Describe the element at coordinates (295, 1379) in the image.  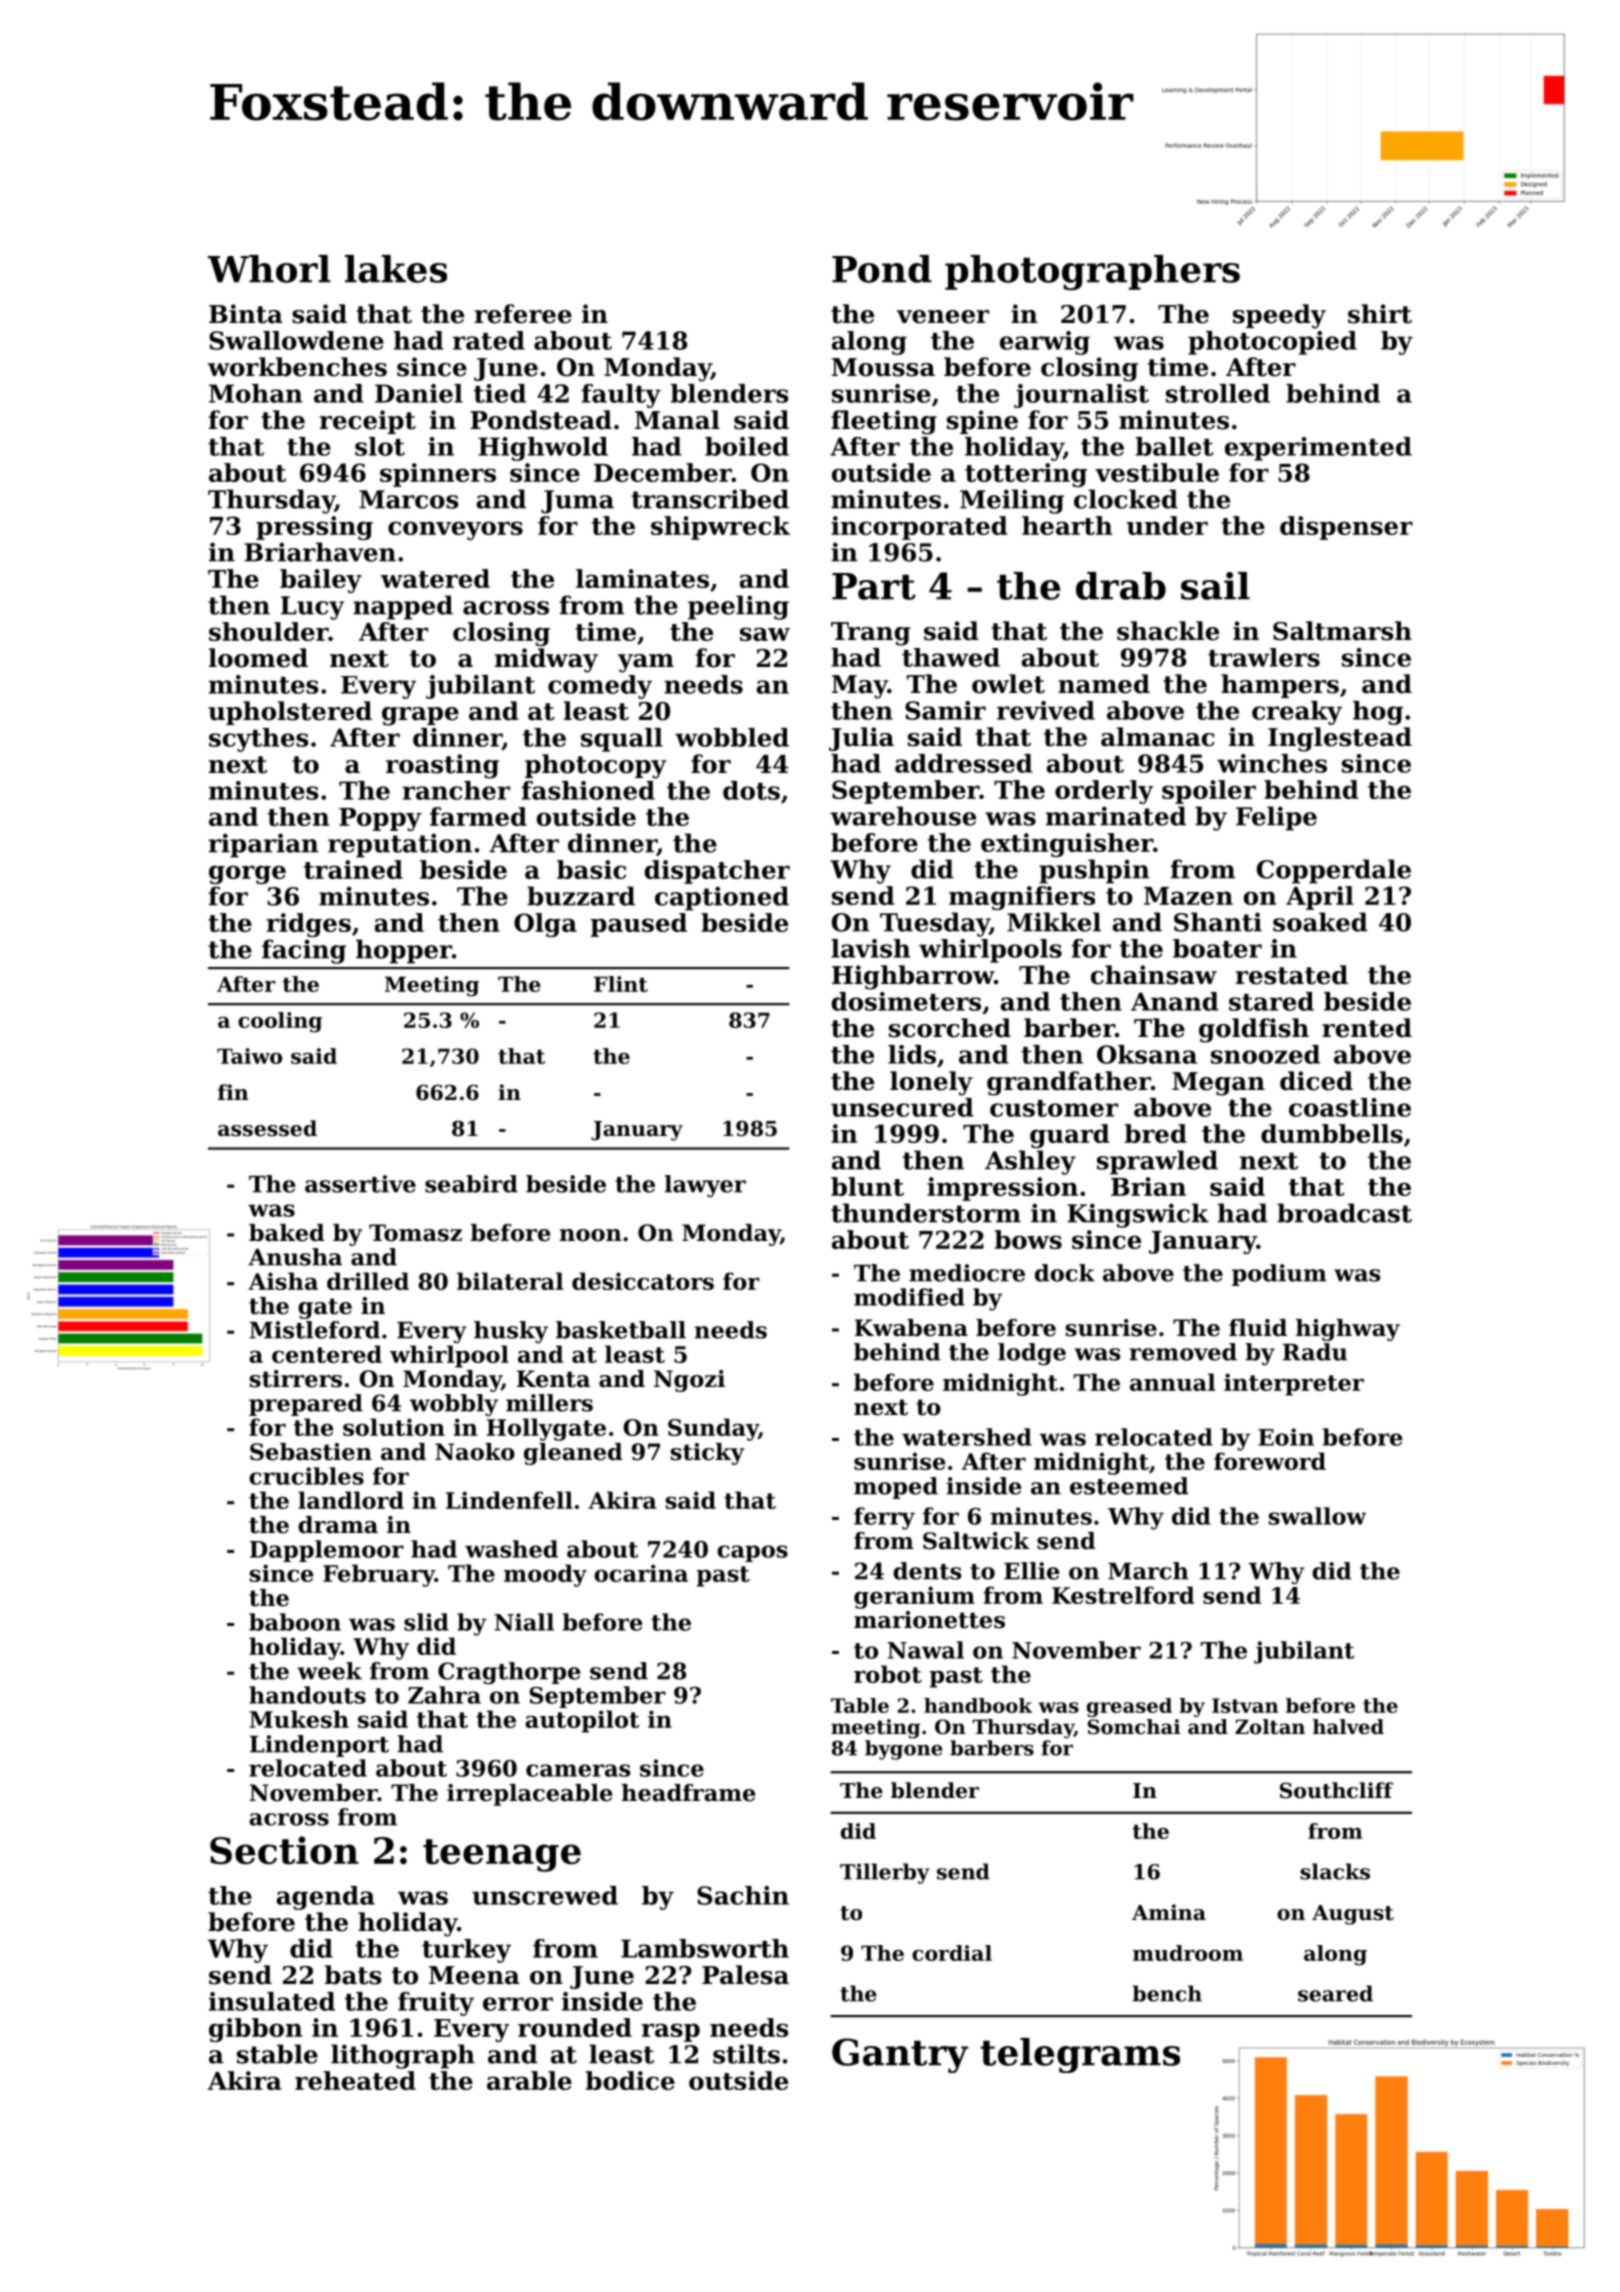
I see `stirrers` at that location.
